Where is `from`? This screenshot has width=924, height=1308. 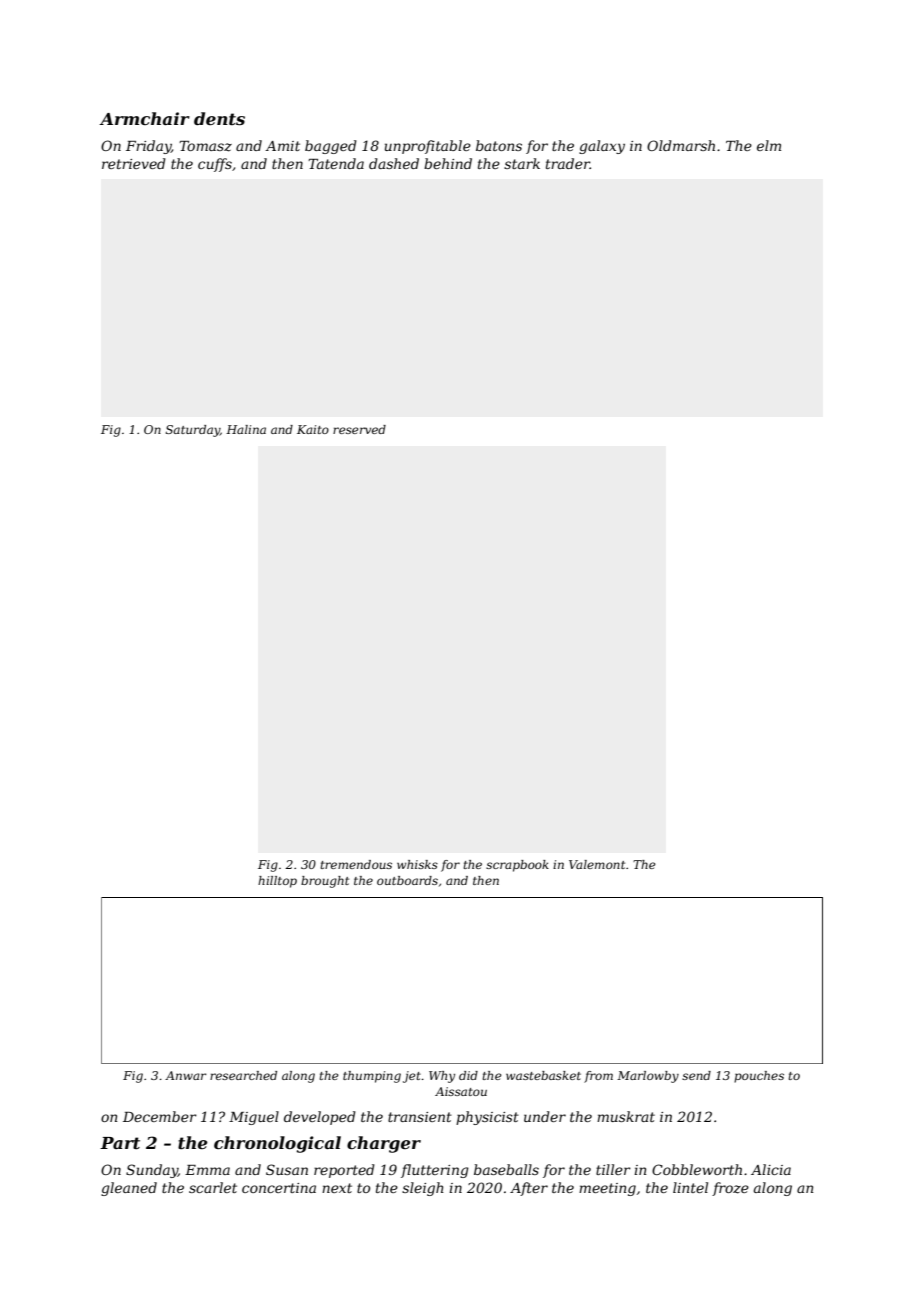 from is located at coordinates (598, 1077).
